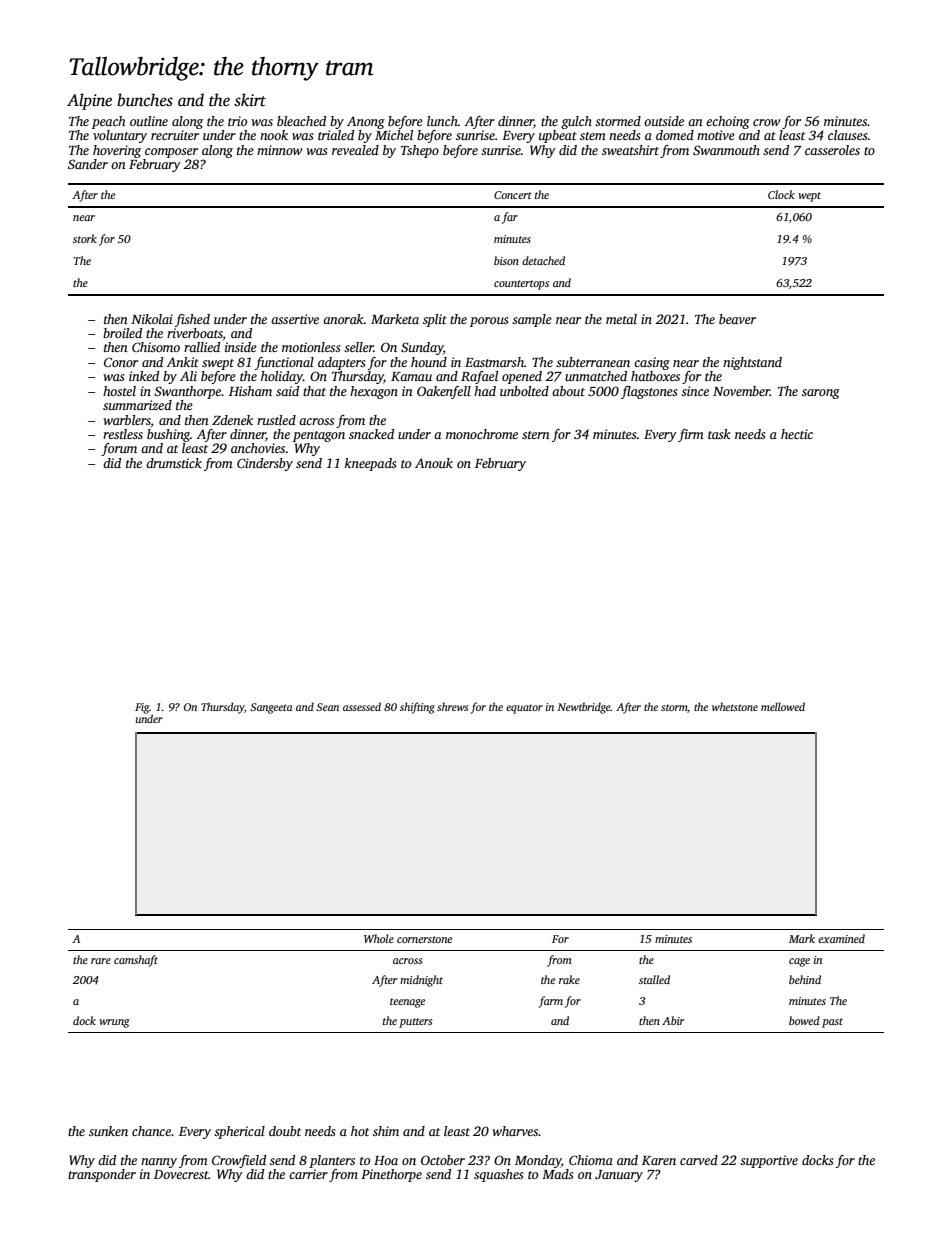  What do you see at coordinates (371, 434) in the screenshot?
I see `snacked` at bounding box center [371, 434].
